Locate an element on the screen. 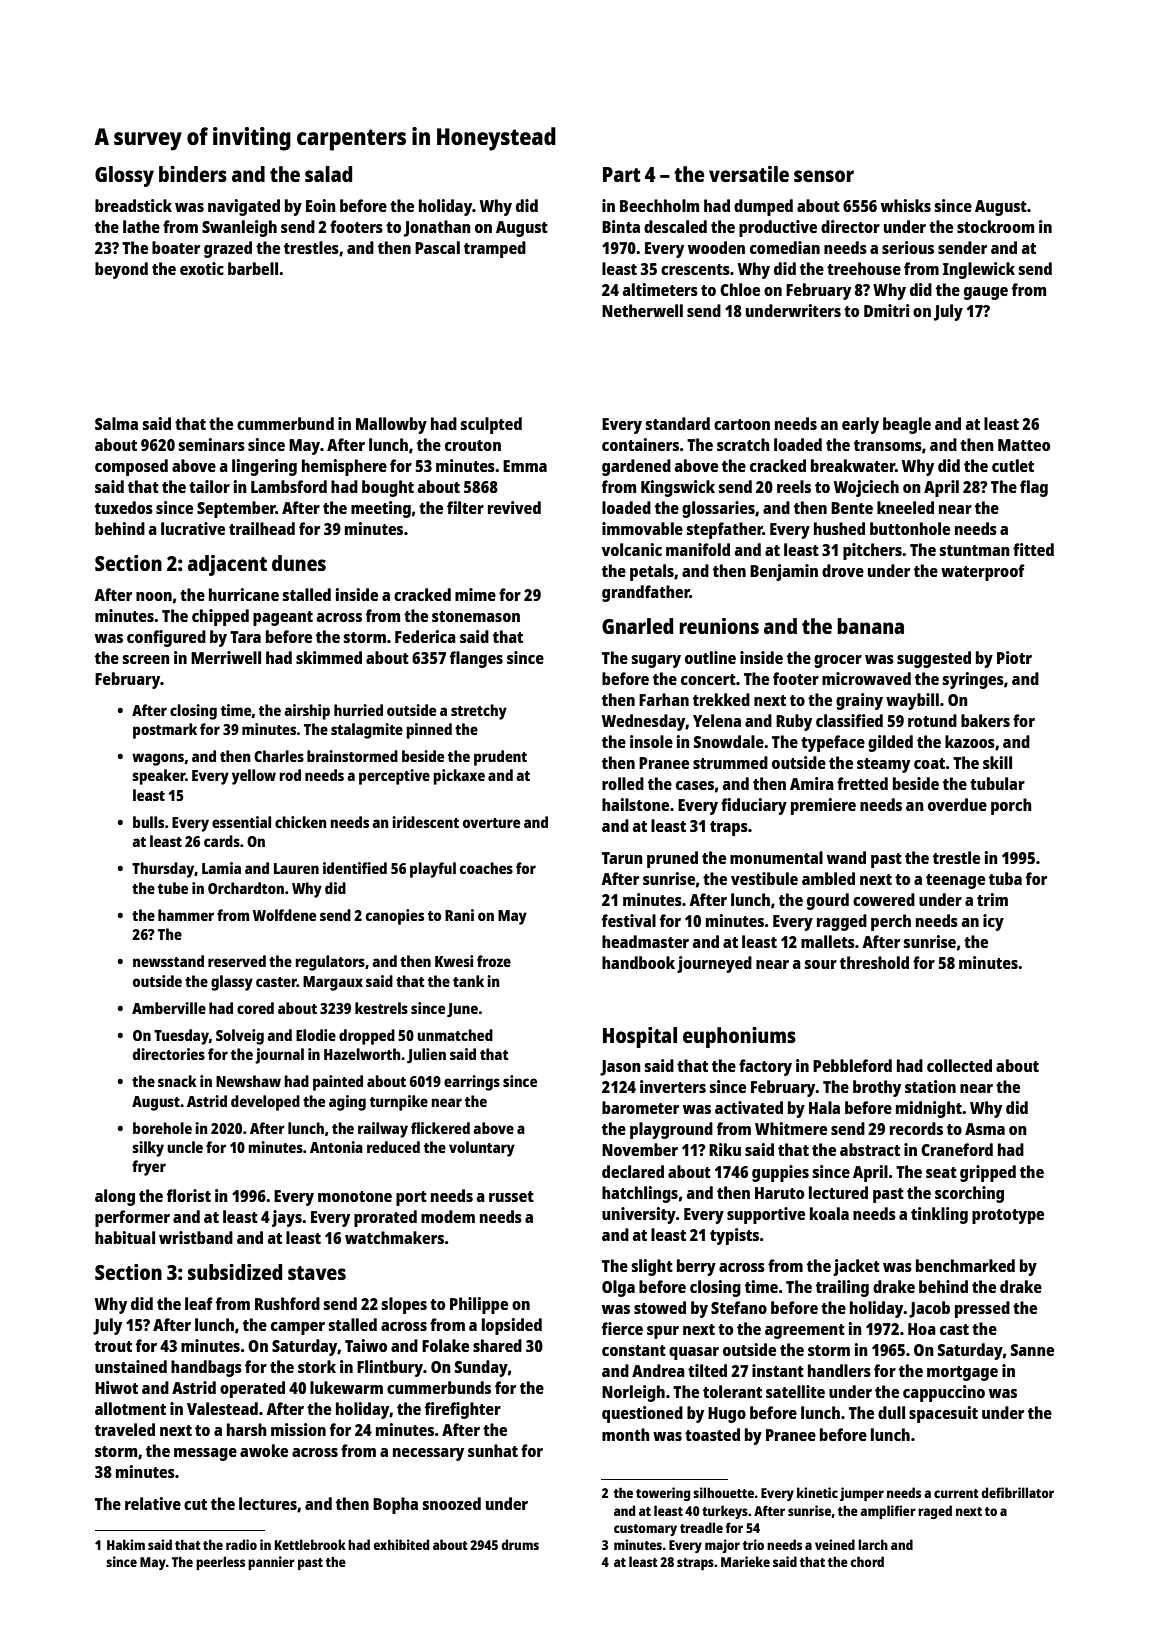 This screenshot has height=1628, width=1151. habitual is located at coordinates (125, 1237).
